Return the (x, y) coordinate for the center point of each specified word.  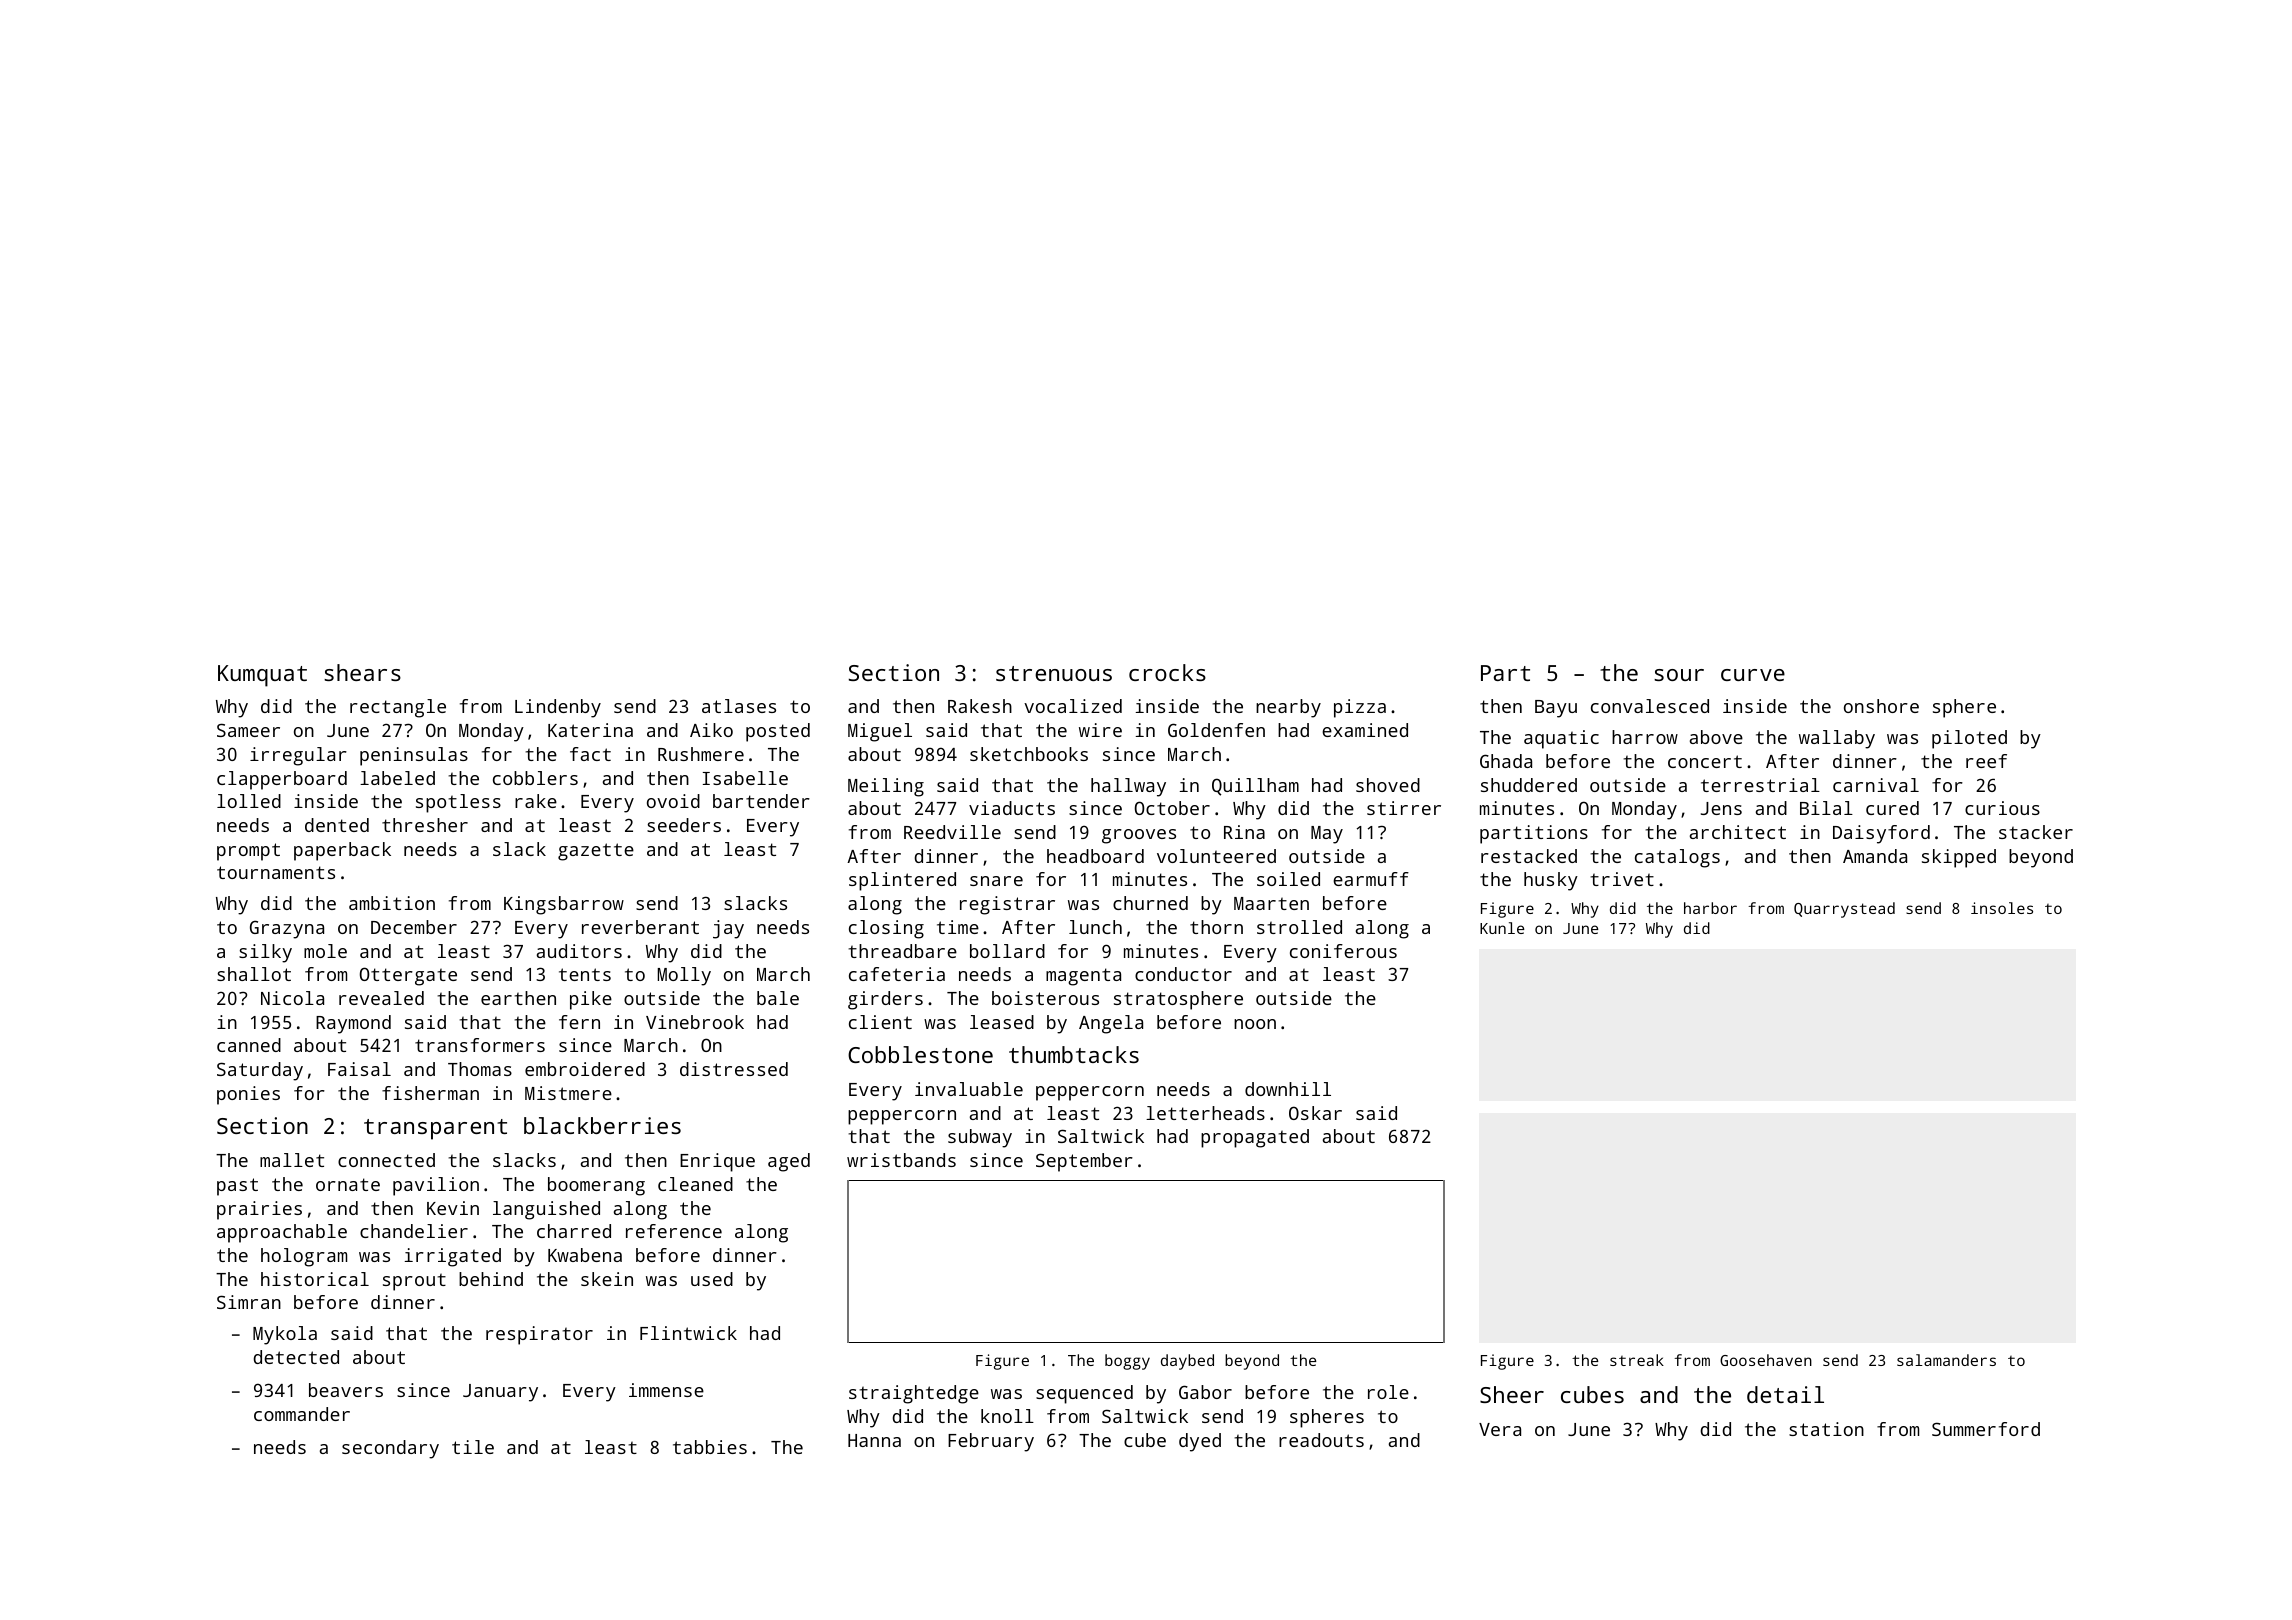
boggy (1127, 1362)
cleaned (695, 1184)
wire (1100, 730)
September (1084, 1162)
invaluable (969, 1089)
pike (591, 1000)
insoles (2002, 908)
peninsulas (414, 756)
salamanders (1946, 1360)
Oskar (1315, 1113)
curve (1753, 675)
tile (473, 1447)
